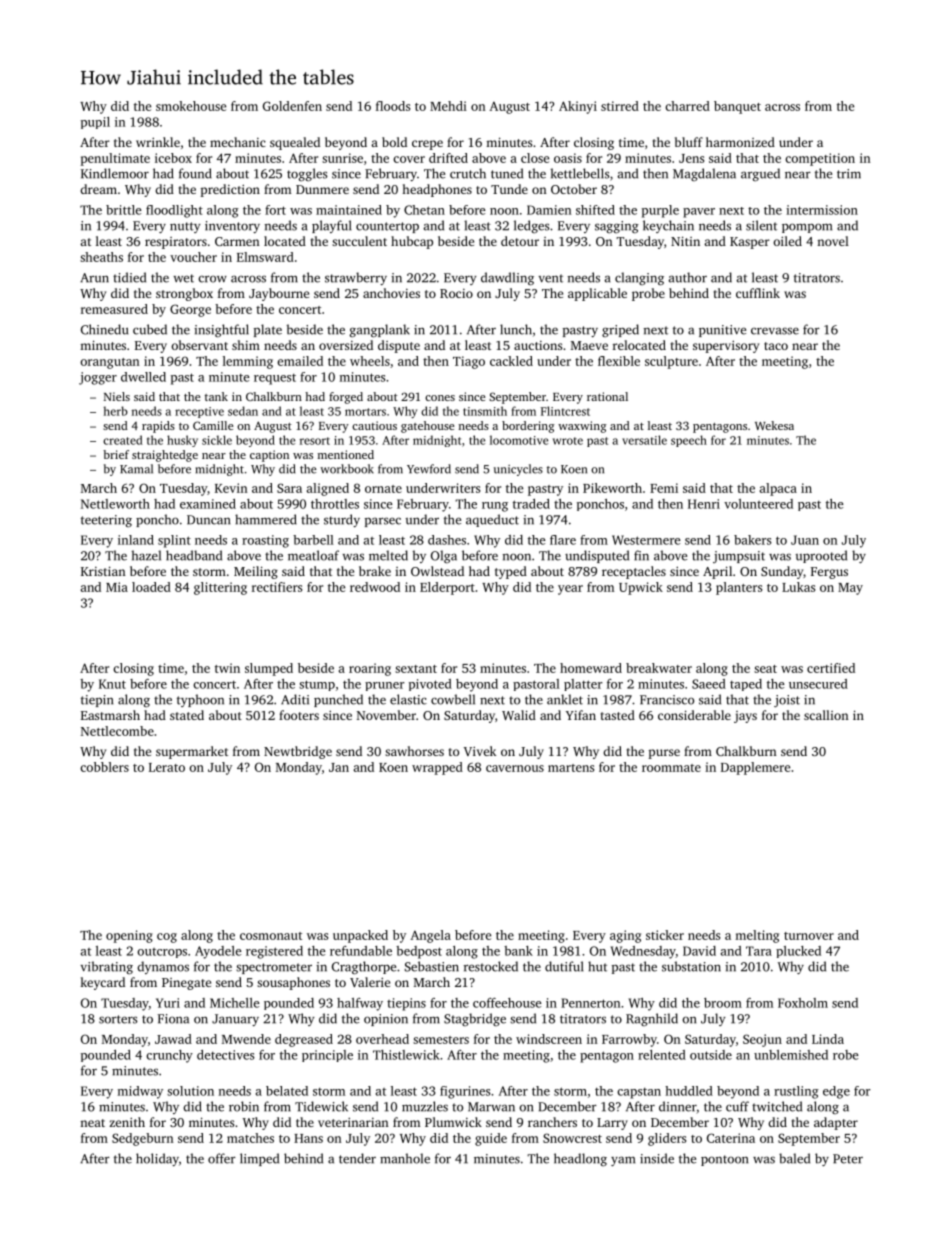 This screenshot has height=1233, width=952. What do you see at coordinates (620, 106) in the screenshot?
I see `stirred` at bounding box center [620, 106].
